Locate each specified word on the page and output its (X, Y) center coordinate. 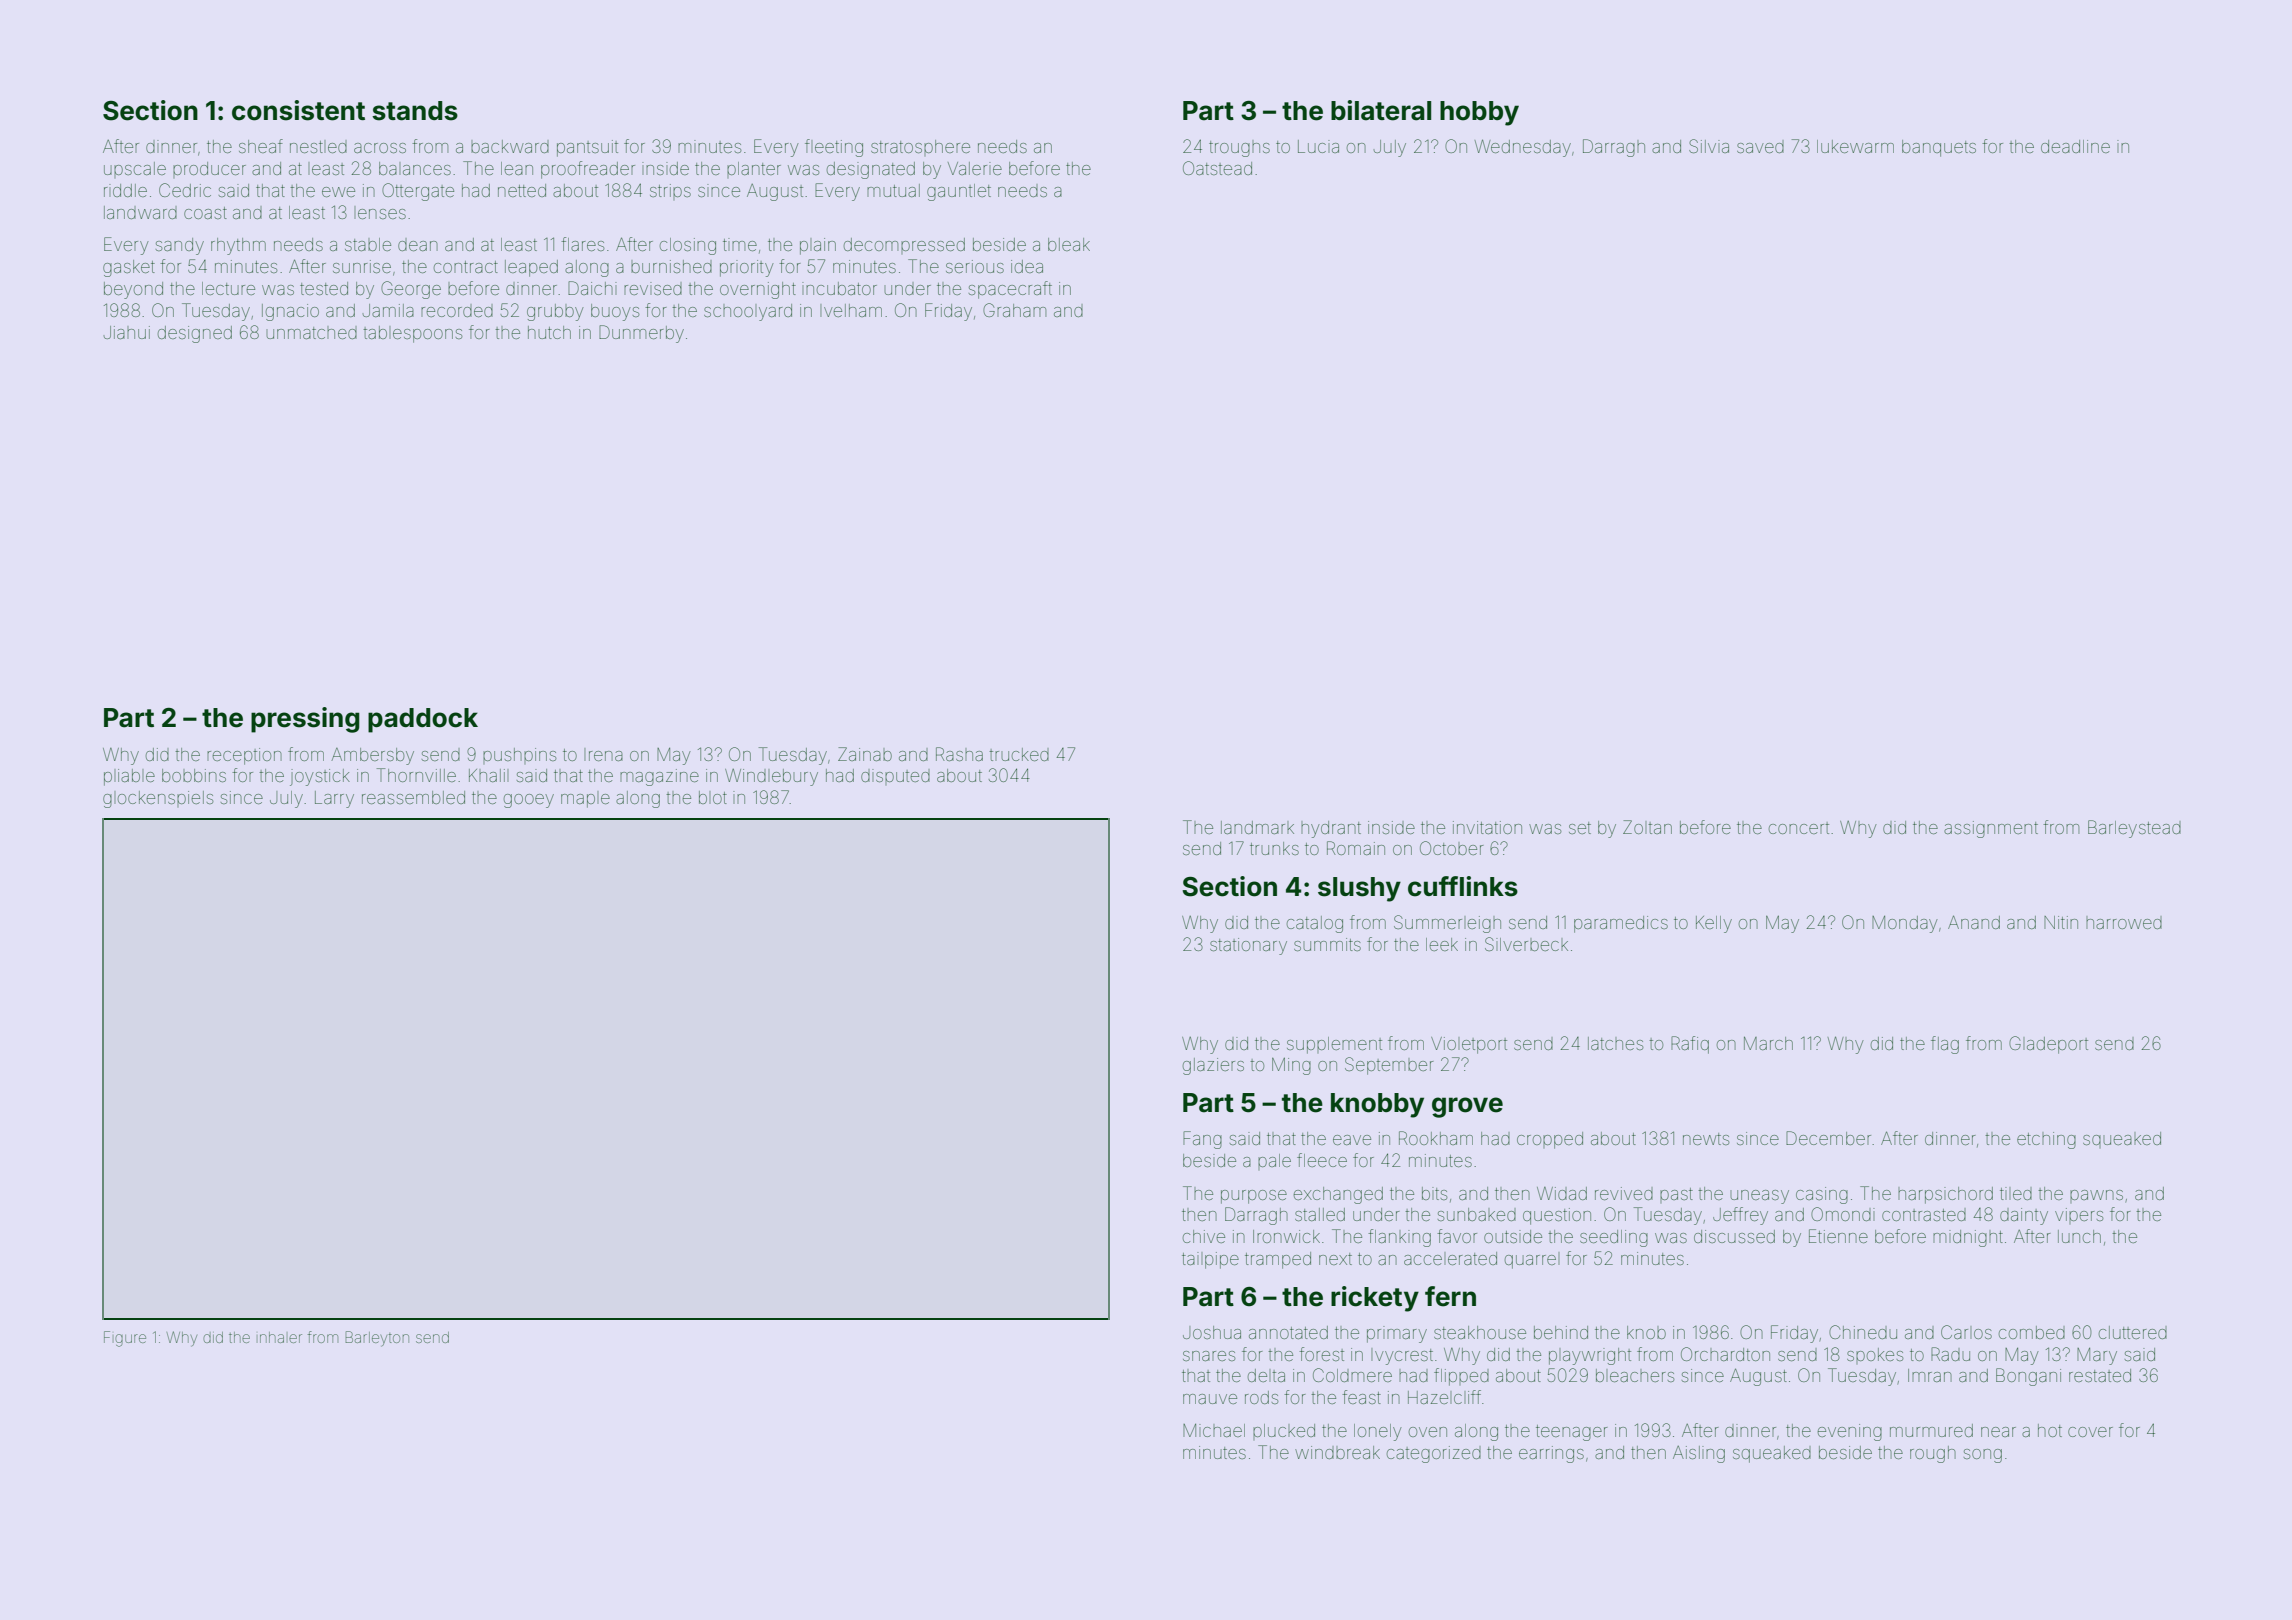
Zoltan (1647, 827)
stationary (1248, 946)
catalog (1315, 924)
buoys (615, 312)
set (1580, 828)
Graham (1014, 310)
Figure (125, 1339)
